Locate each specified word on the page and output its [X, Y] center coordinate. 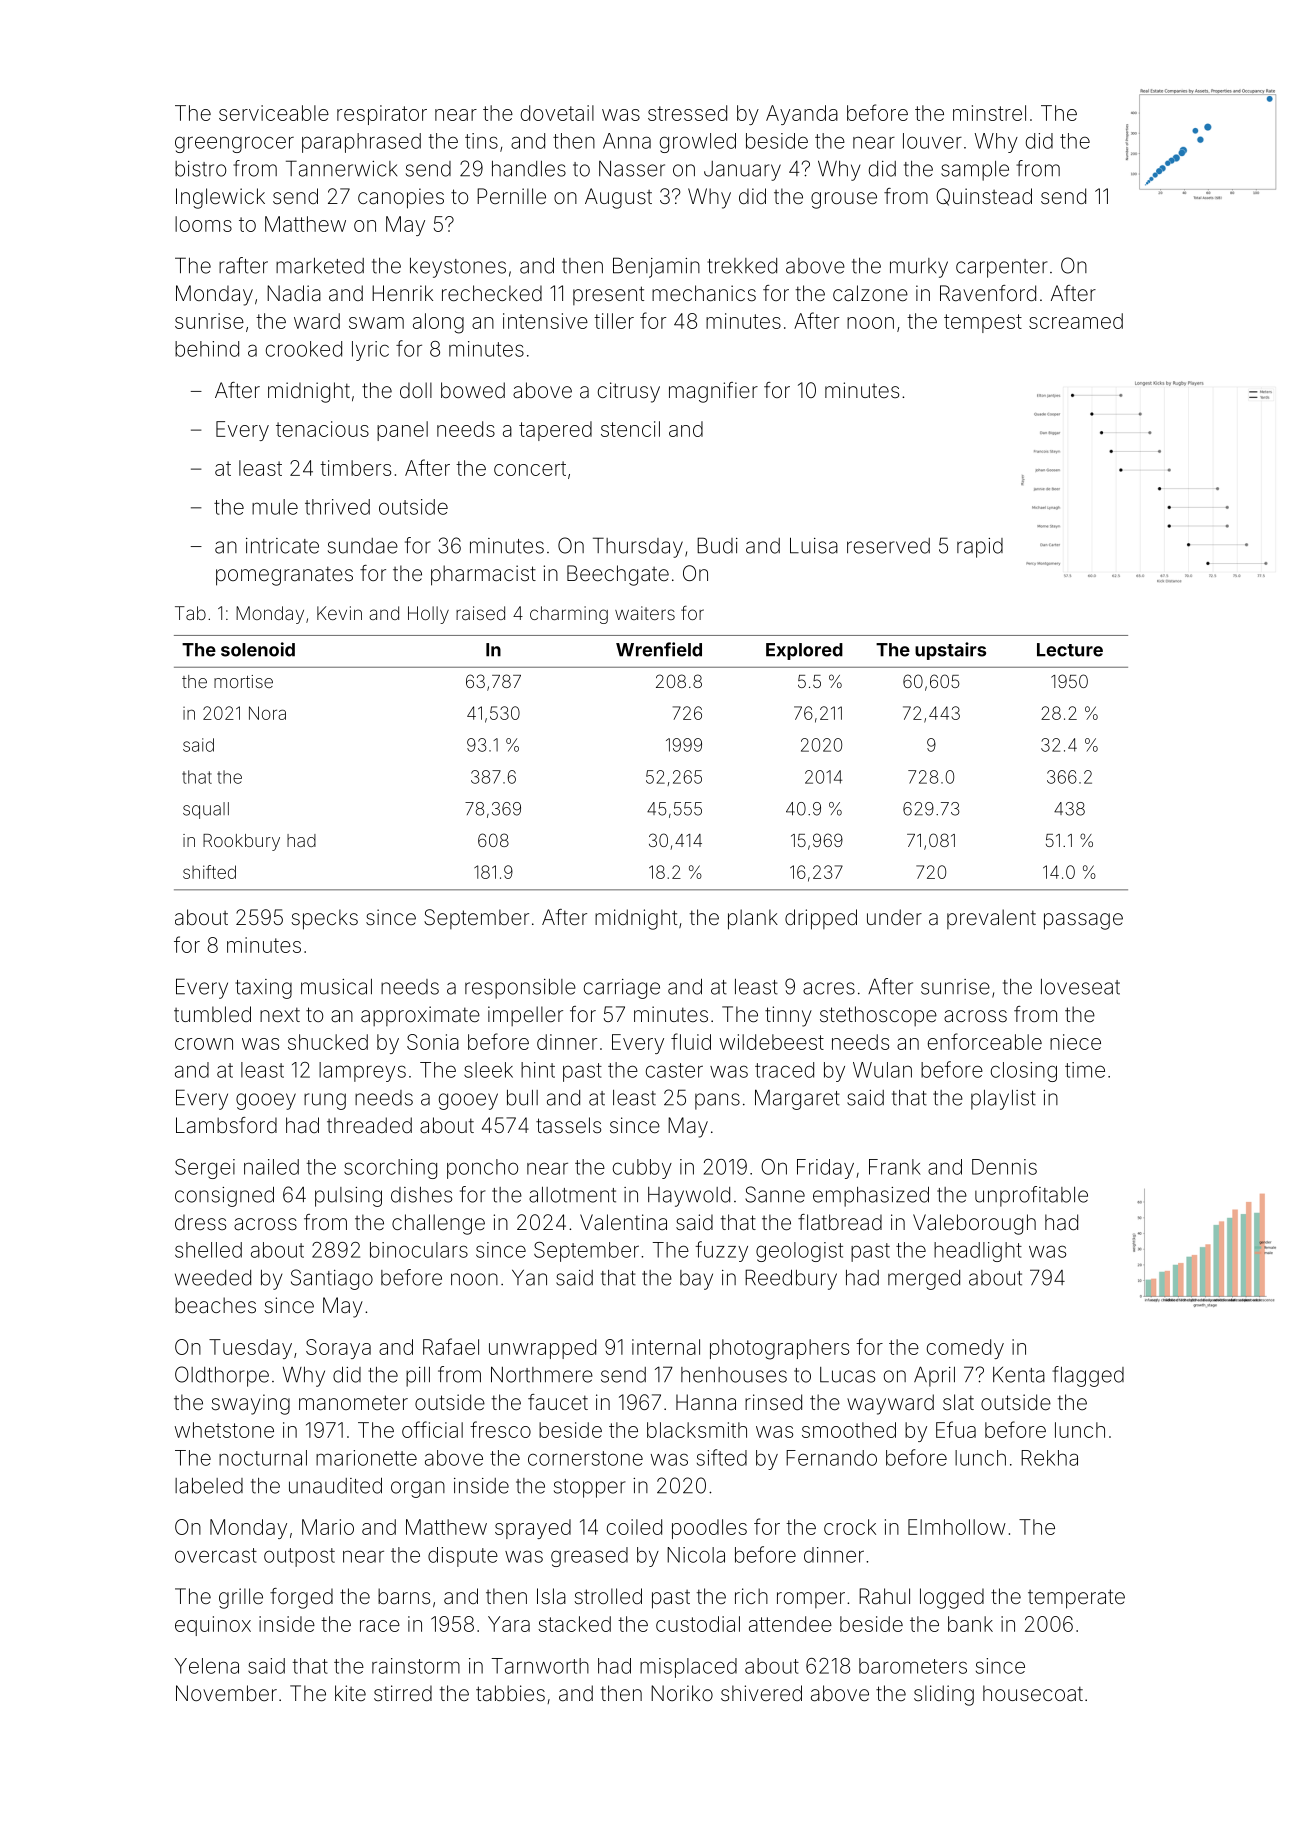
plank [753, 919]
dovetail [557, 113]
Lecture [1070, 650]
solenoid [258, 649]
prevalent [991, 919]
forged [301, 1598]
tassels [568, 1125]
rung [325, 1101]
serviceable [274, 113]
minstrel [989, 113]
